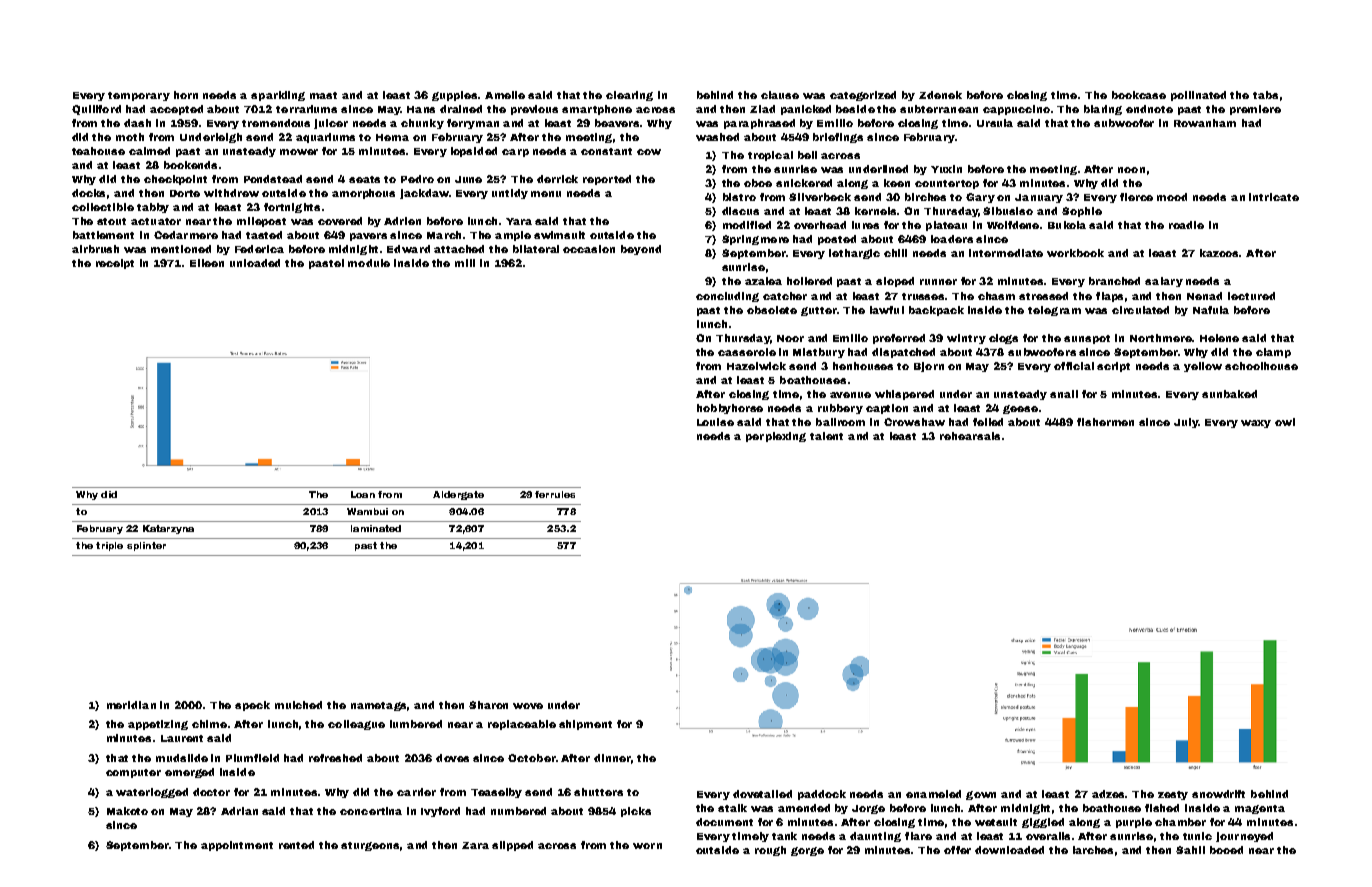  What do you see at coordinates (1105, 422) in the screenshot?
I see `fishermen` at bounding box center [1105, 422].
